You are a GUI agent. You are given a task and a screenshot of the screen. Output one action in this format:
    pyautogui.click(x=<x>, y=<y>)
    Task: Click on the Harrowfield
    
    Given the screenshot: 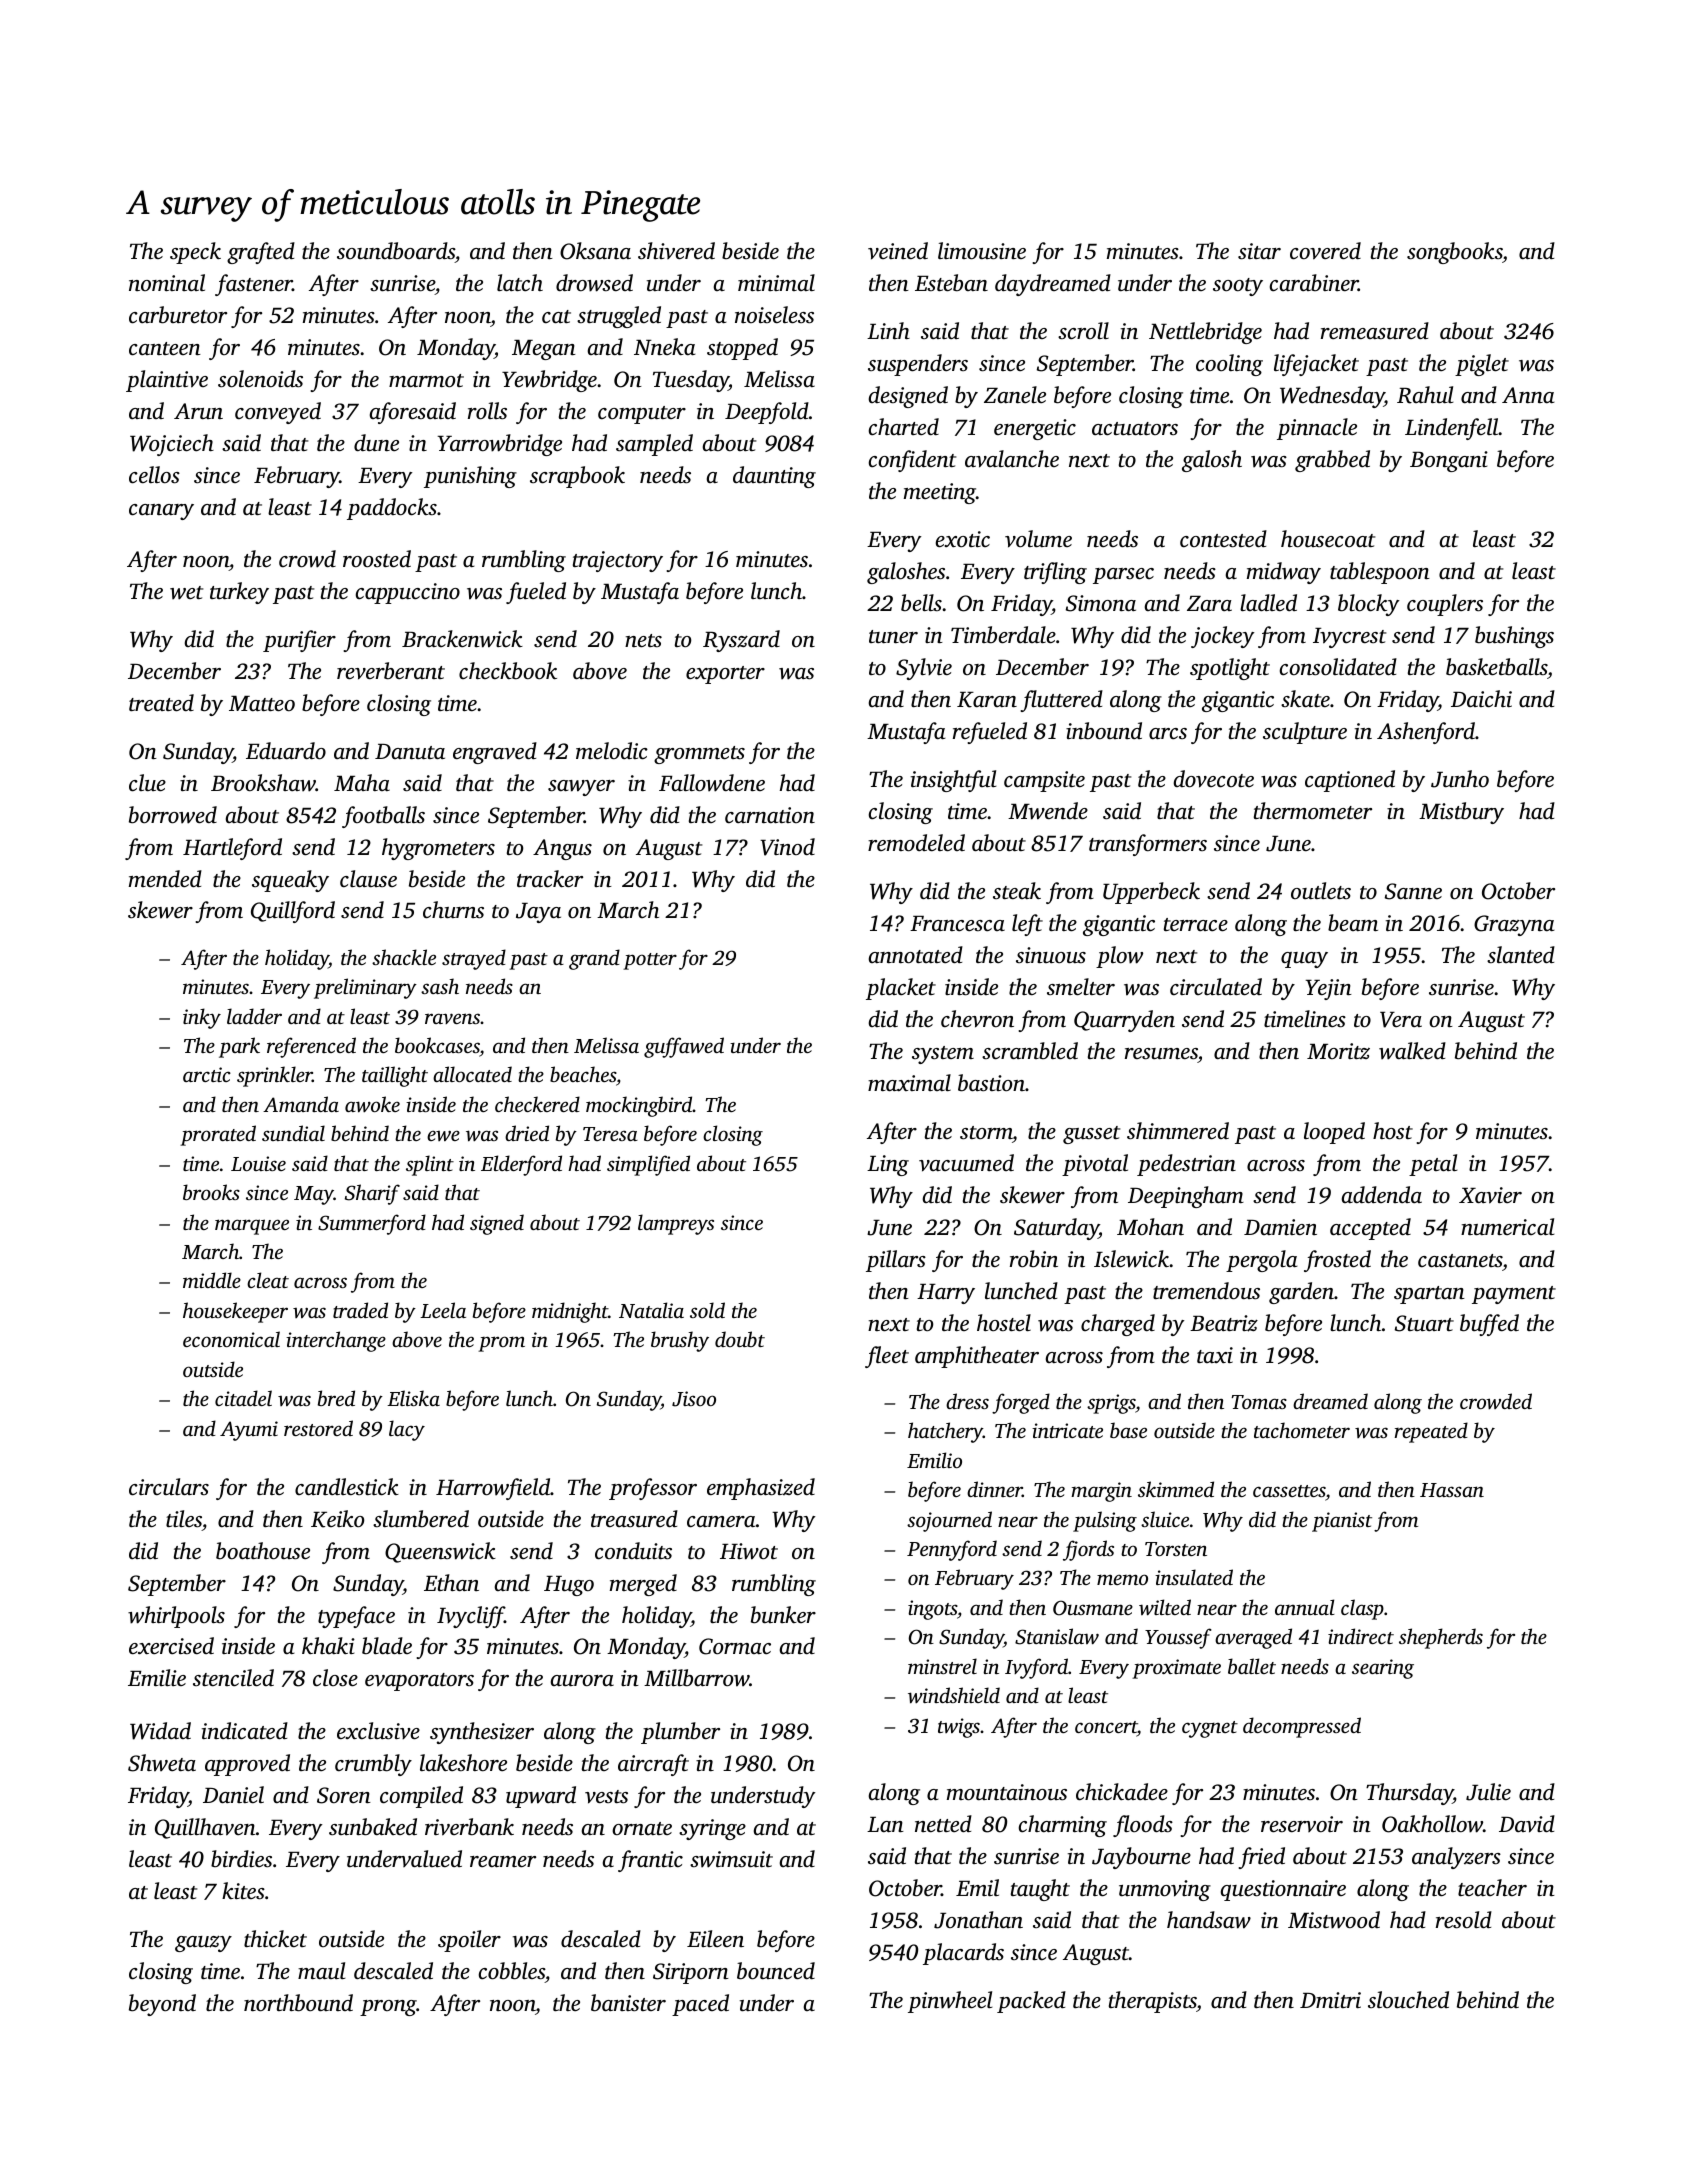 What is the action you would take?
    pyautogui.click(x=493, y=1489)
